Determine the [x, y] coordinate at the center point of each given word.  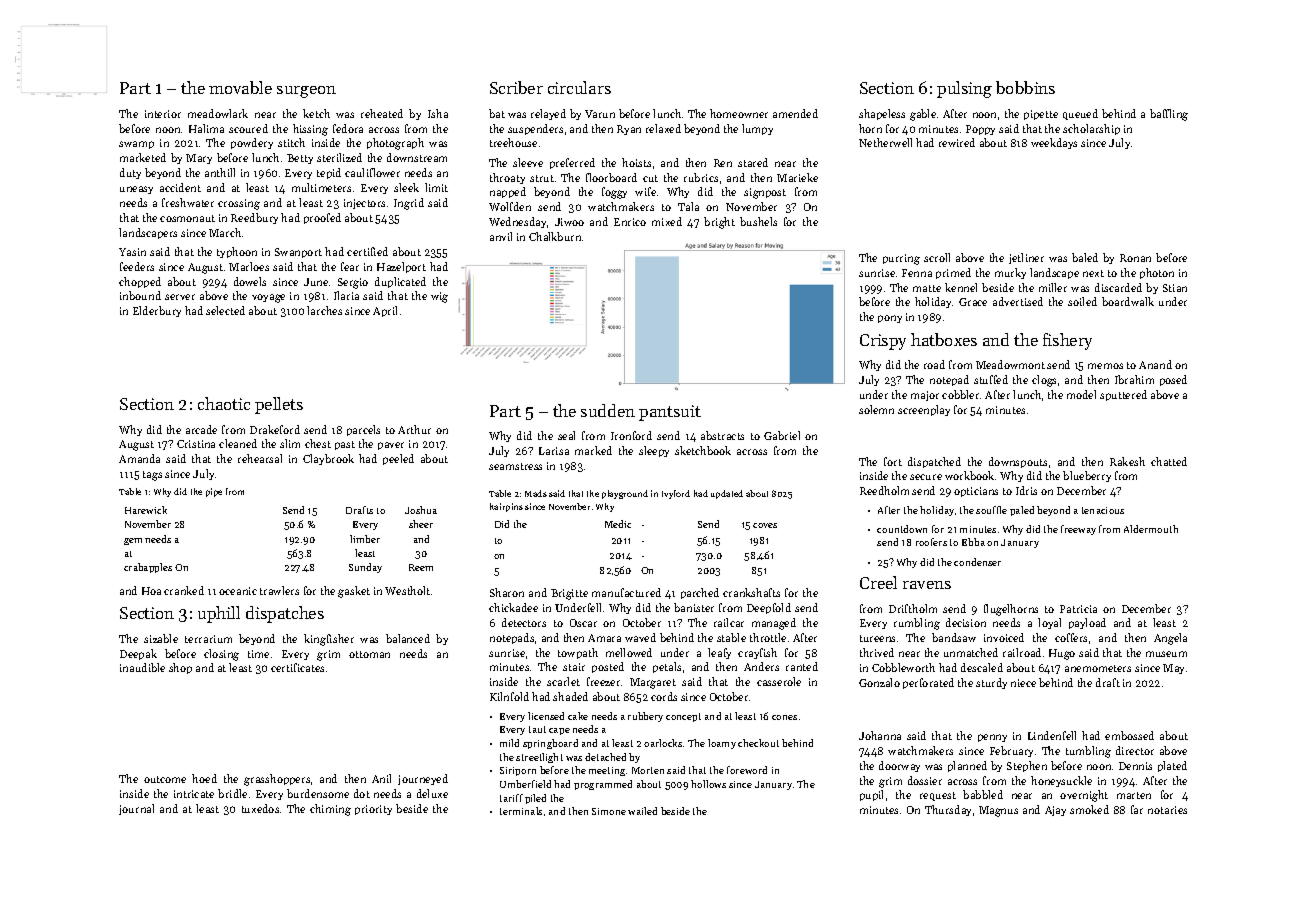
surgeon [306, 92]
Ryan [629, 130]
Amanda [139, 458]
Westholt [407, 590]
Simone [609, 811]
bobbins [1025, 87]
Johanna [880, 735]
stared [753, 162]
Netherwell [885, 142]
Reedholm [884, 490]
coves [765, 525]
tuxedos [260, 808]
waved [640, 637]
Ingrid [409, 204]
